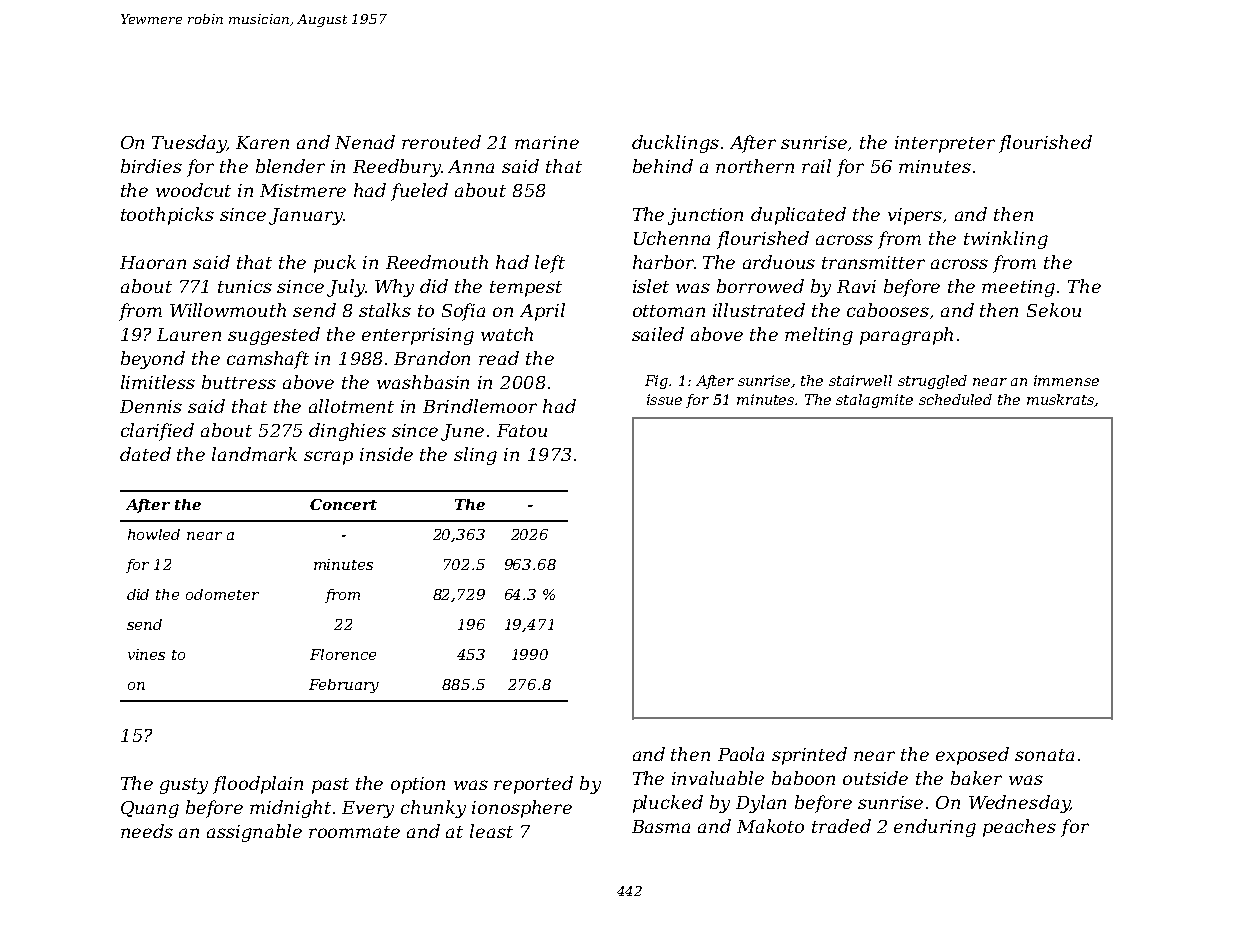 The image size is (1233, 952). What do you see at coordinates (798, 216) in the screenshot?
I see `duplicated` at bounding box center [798, 216].
